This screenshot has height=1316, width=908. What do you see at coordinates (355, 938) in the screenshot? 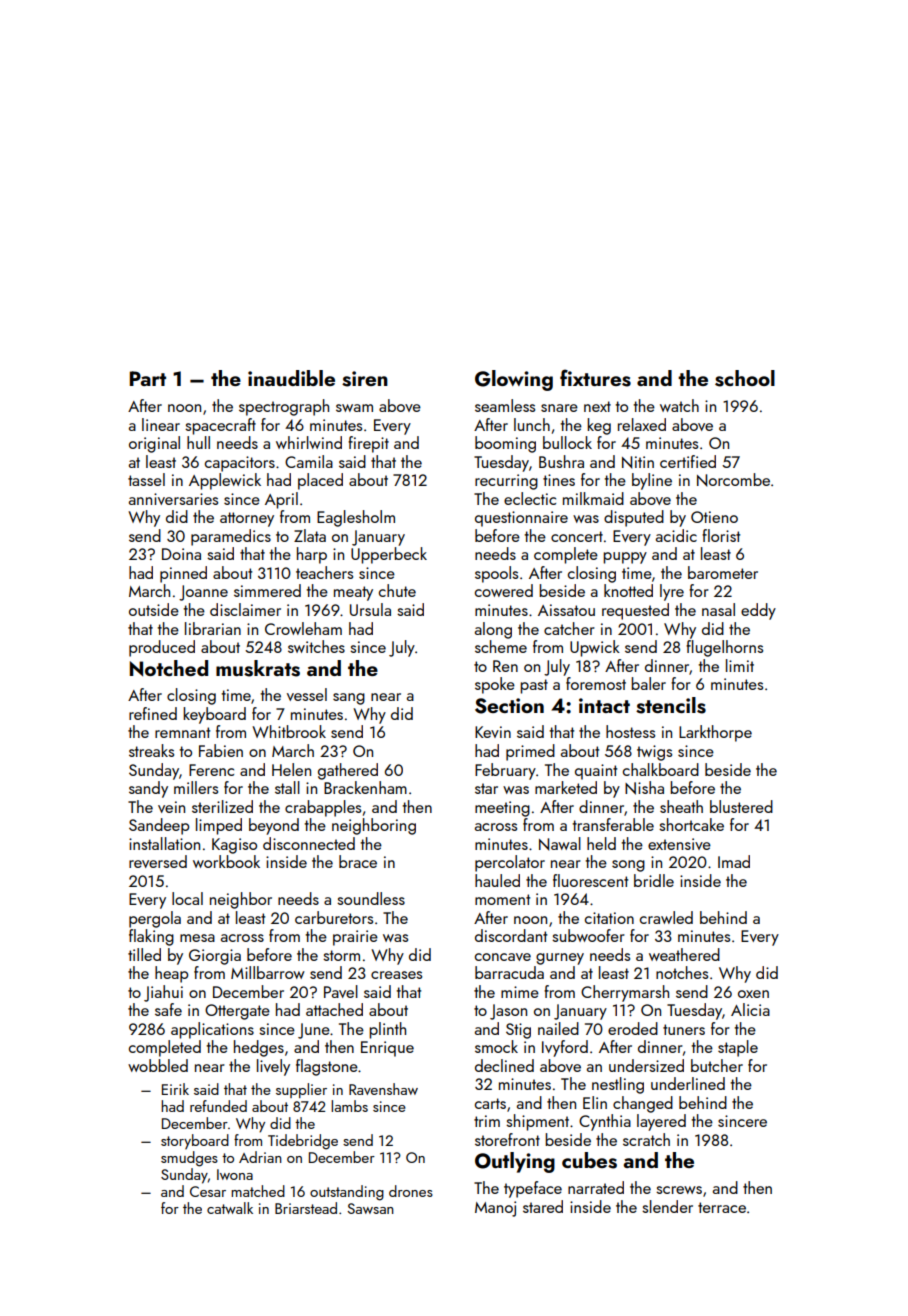
I see `prairie` at bounding box center [355, 938].
